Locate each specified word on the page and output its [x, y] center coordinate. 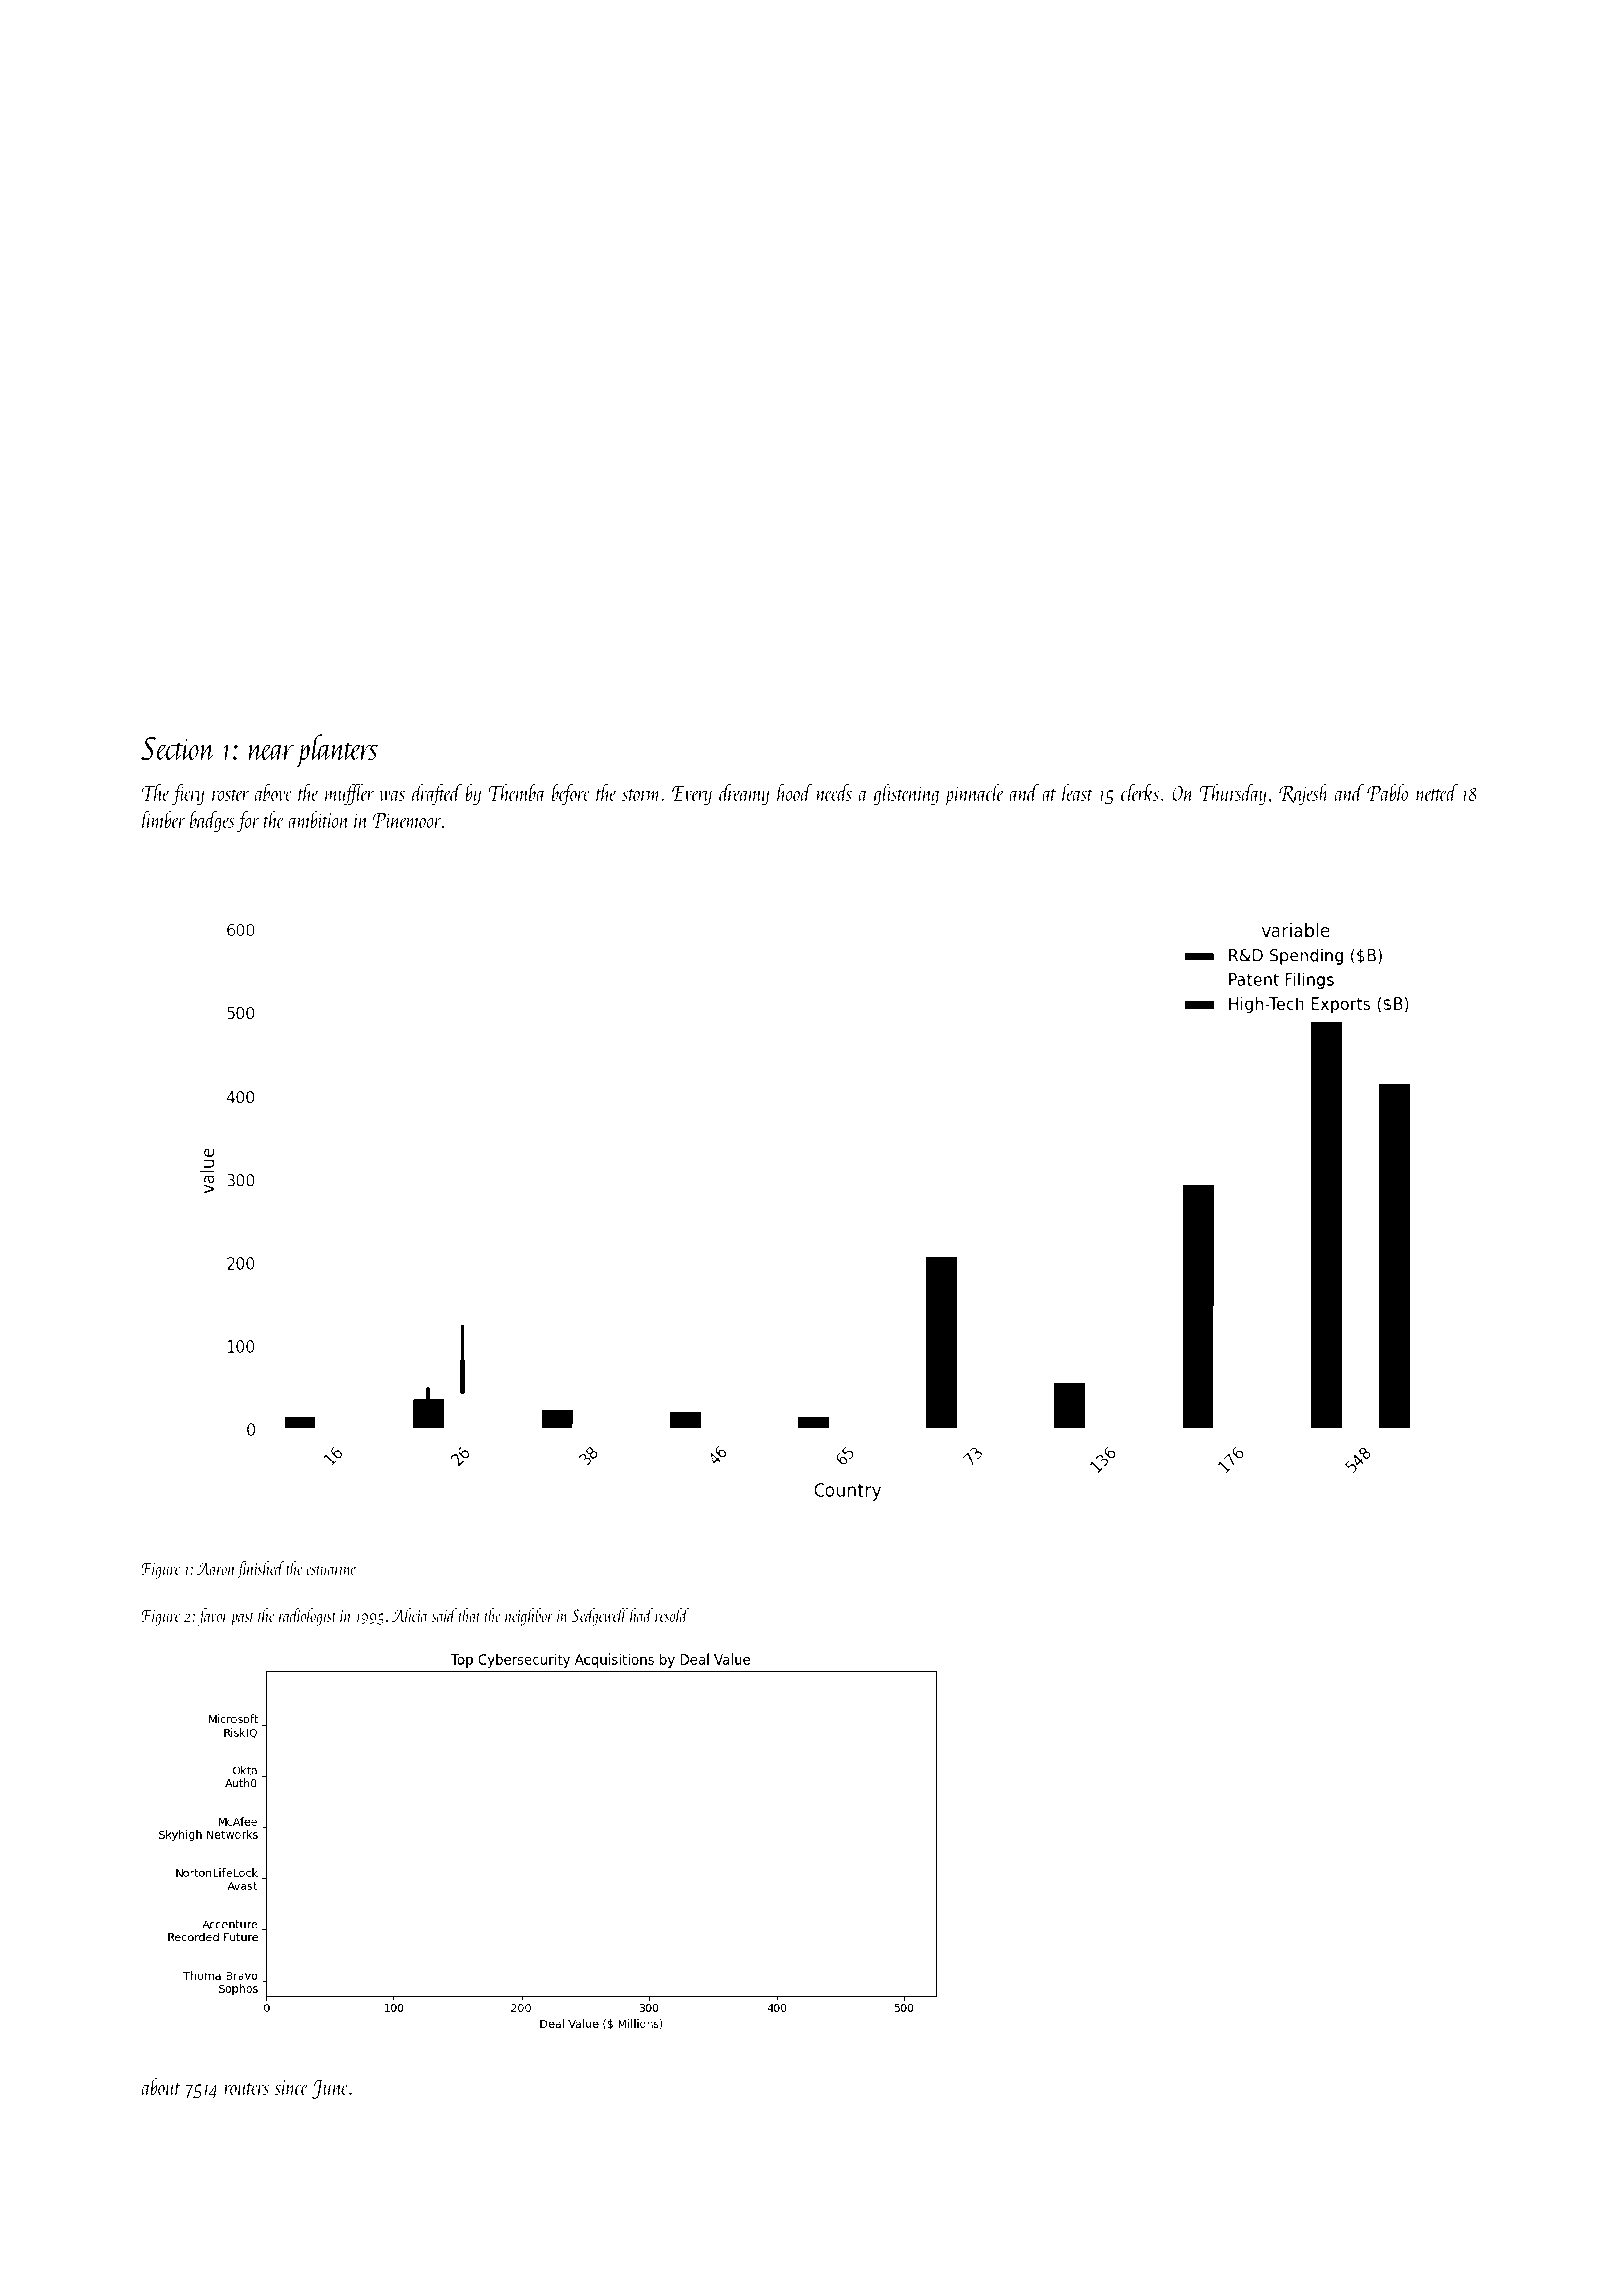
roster [230, 795]
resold [672, 1615]
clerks [1140, 792]
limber [163, 819]
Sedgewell [600, 1617]
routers [246, 2089]
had [641, 1615]
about [161, 2086]
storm [642, 795]
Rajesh [1304, 794]
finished [260, 1570]
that [470, 1615]
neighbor [529, 1617]
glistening [906, 794]
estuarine [331, 1569]
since [291, 2087]
